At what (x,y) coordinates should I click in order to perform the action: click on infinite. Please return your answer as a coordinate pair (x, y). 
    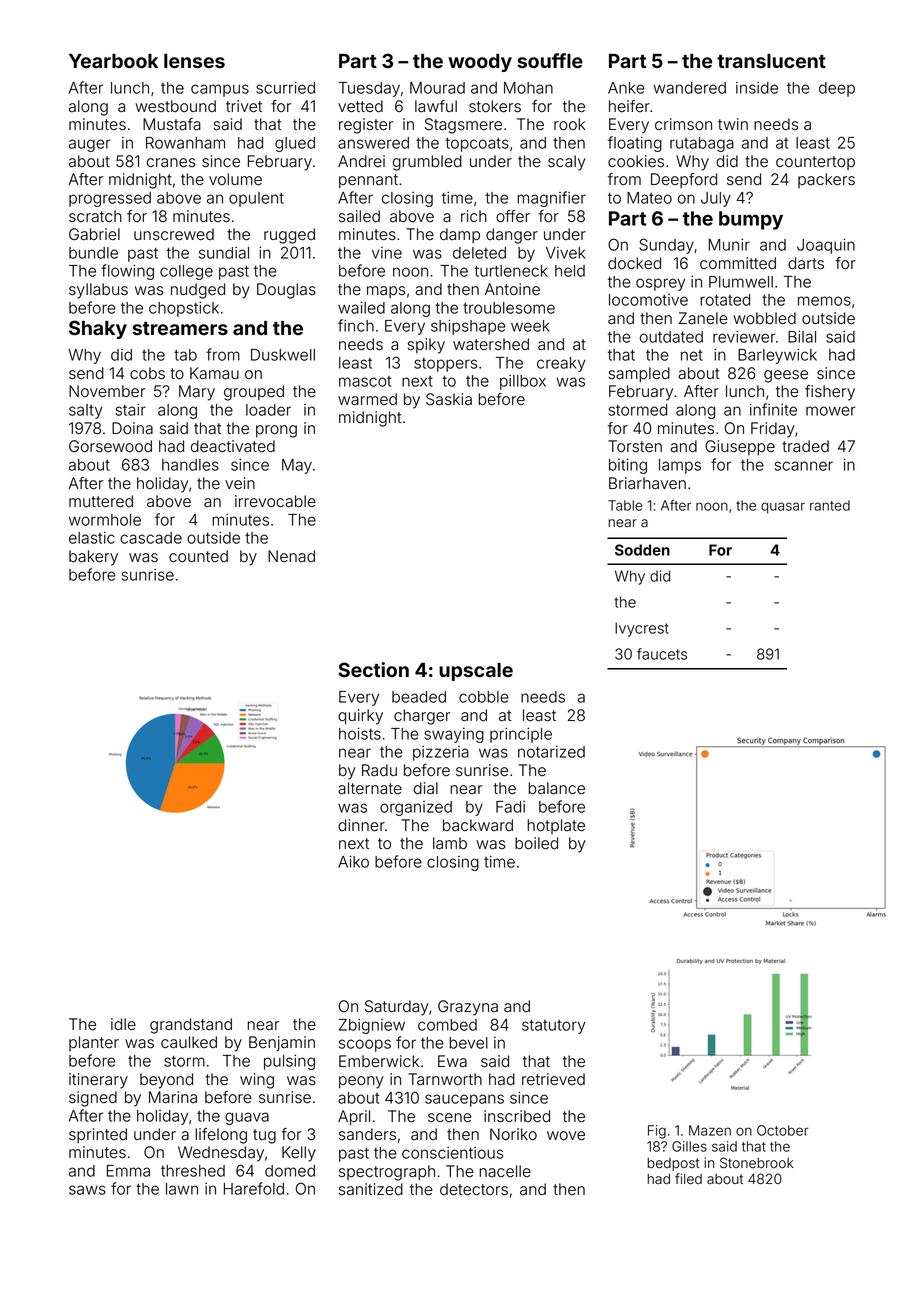
    Looking at the image, I should click on (773, 409).
